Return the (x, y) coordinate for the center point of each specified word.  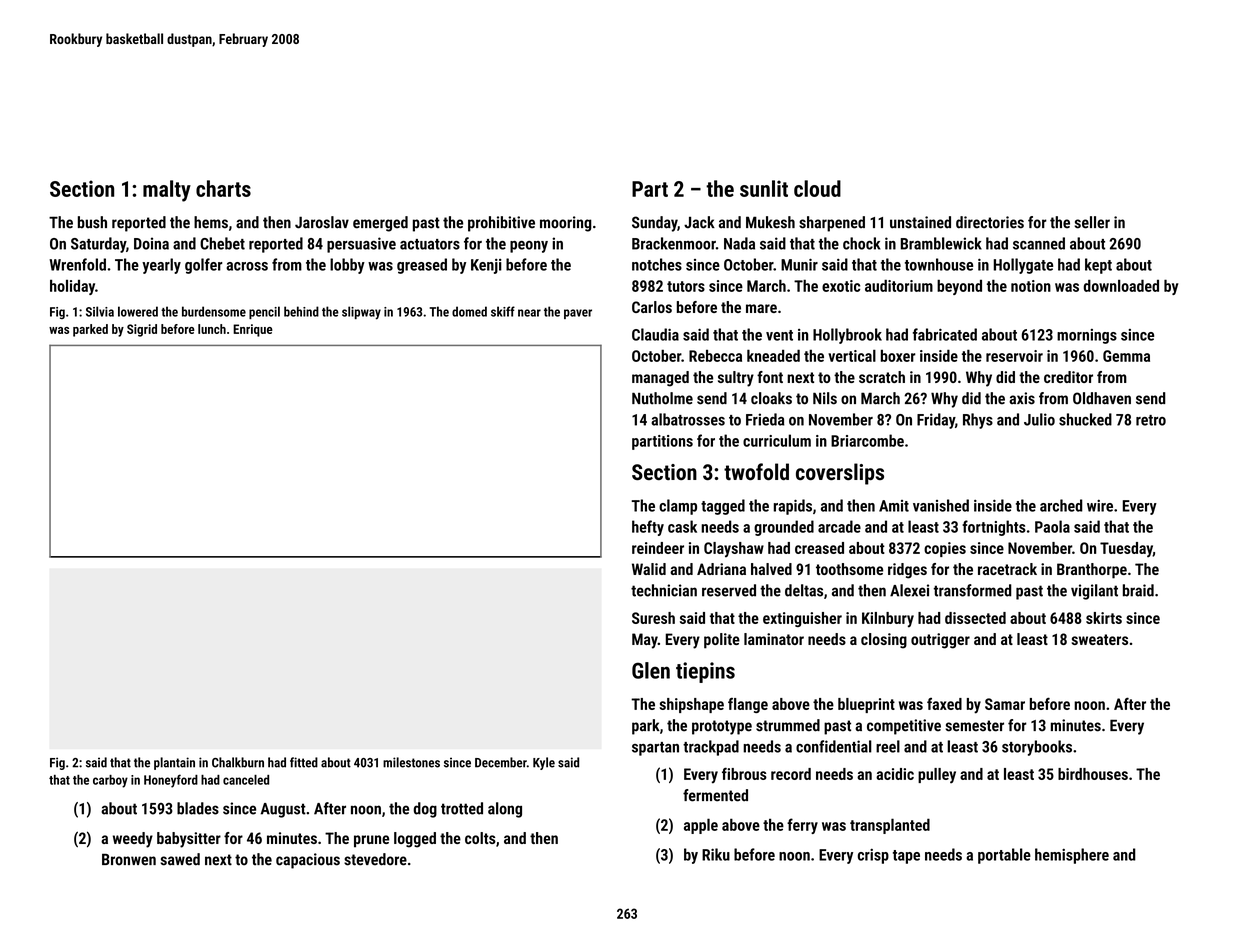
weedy (133, 840)
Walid (649, 569)
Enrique (253, 330)
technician (664, 590)
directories (990, 222)
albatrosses (688, 419)
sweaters (1100, 639)
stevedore (375, 859)
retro (1151, 420)
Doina (151, 243)
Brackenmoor (674, 243)
